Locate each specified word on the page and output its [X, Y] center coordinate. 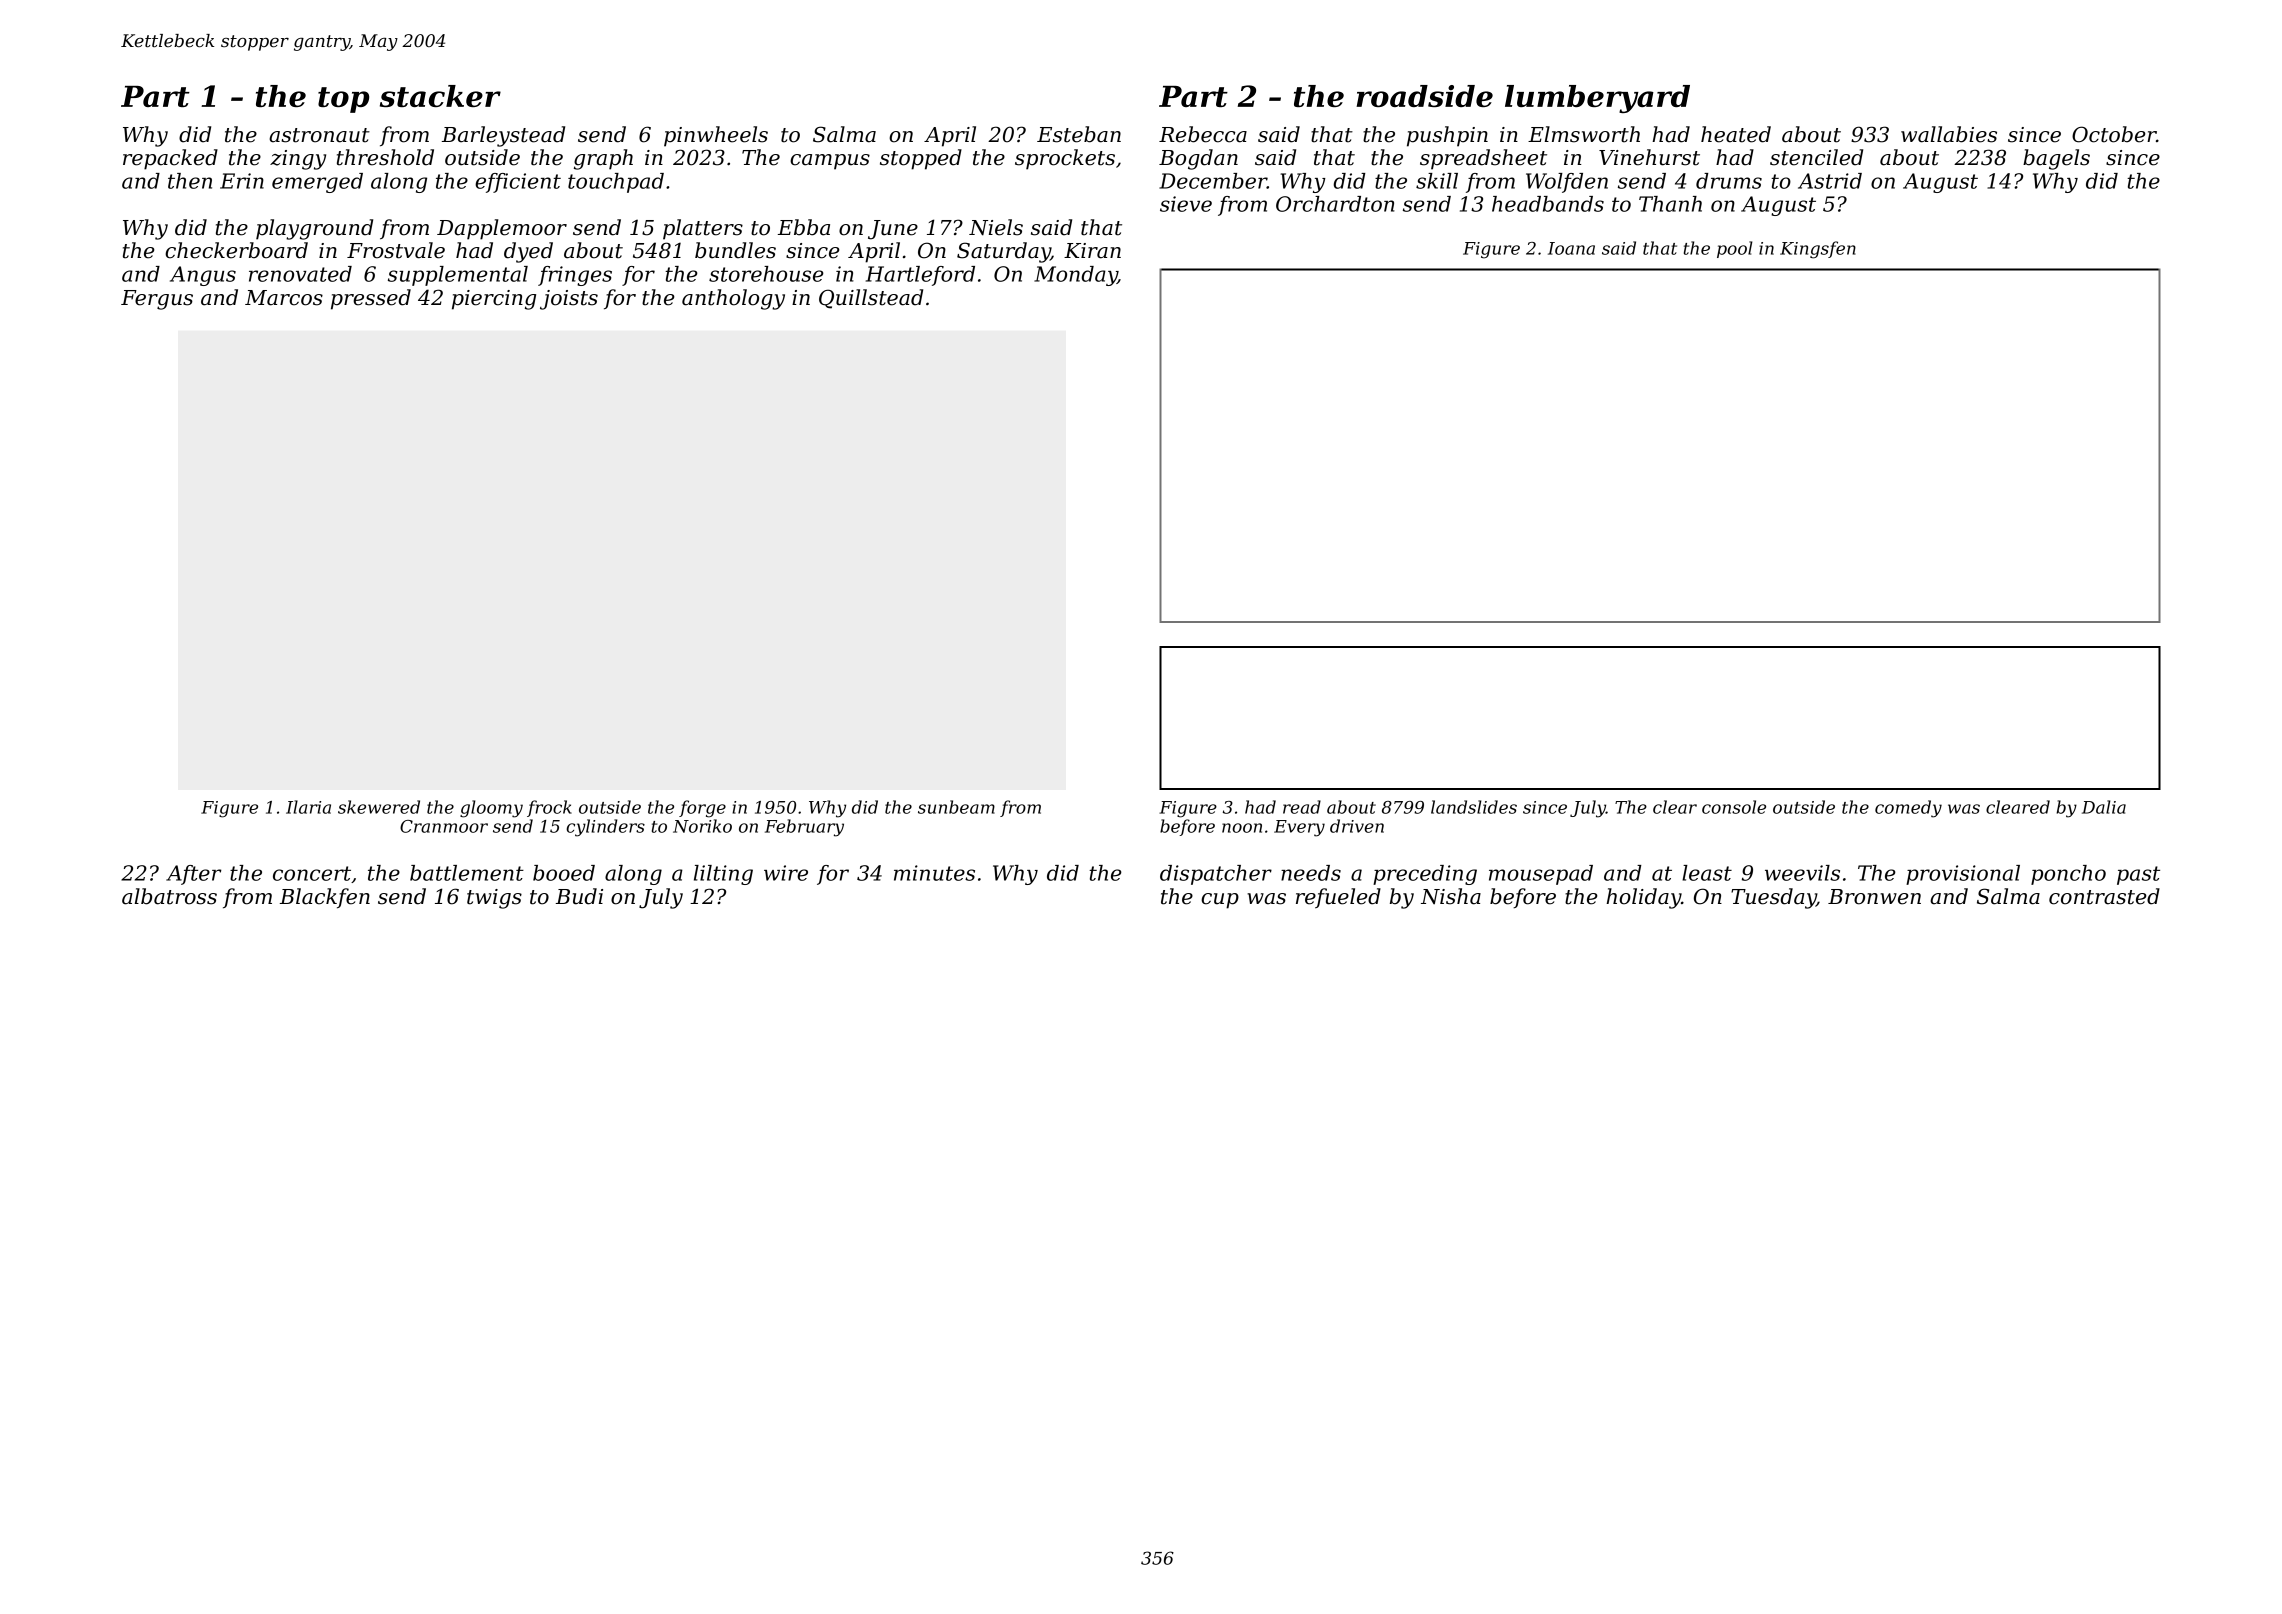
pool [1735, 249]
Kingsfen [1818, 250]
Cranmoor [444, 826]
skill [1437, 181]
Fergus [157, 300]
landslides [1474, 807]
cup [1220, 901]
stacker [440, 96]
